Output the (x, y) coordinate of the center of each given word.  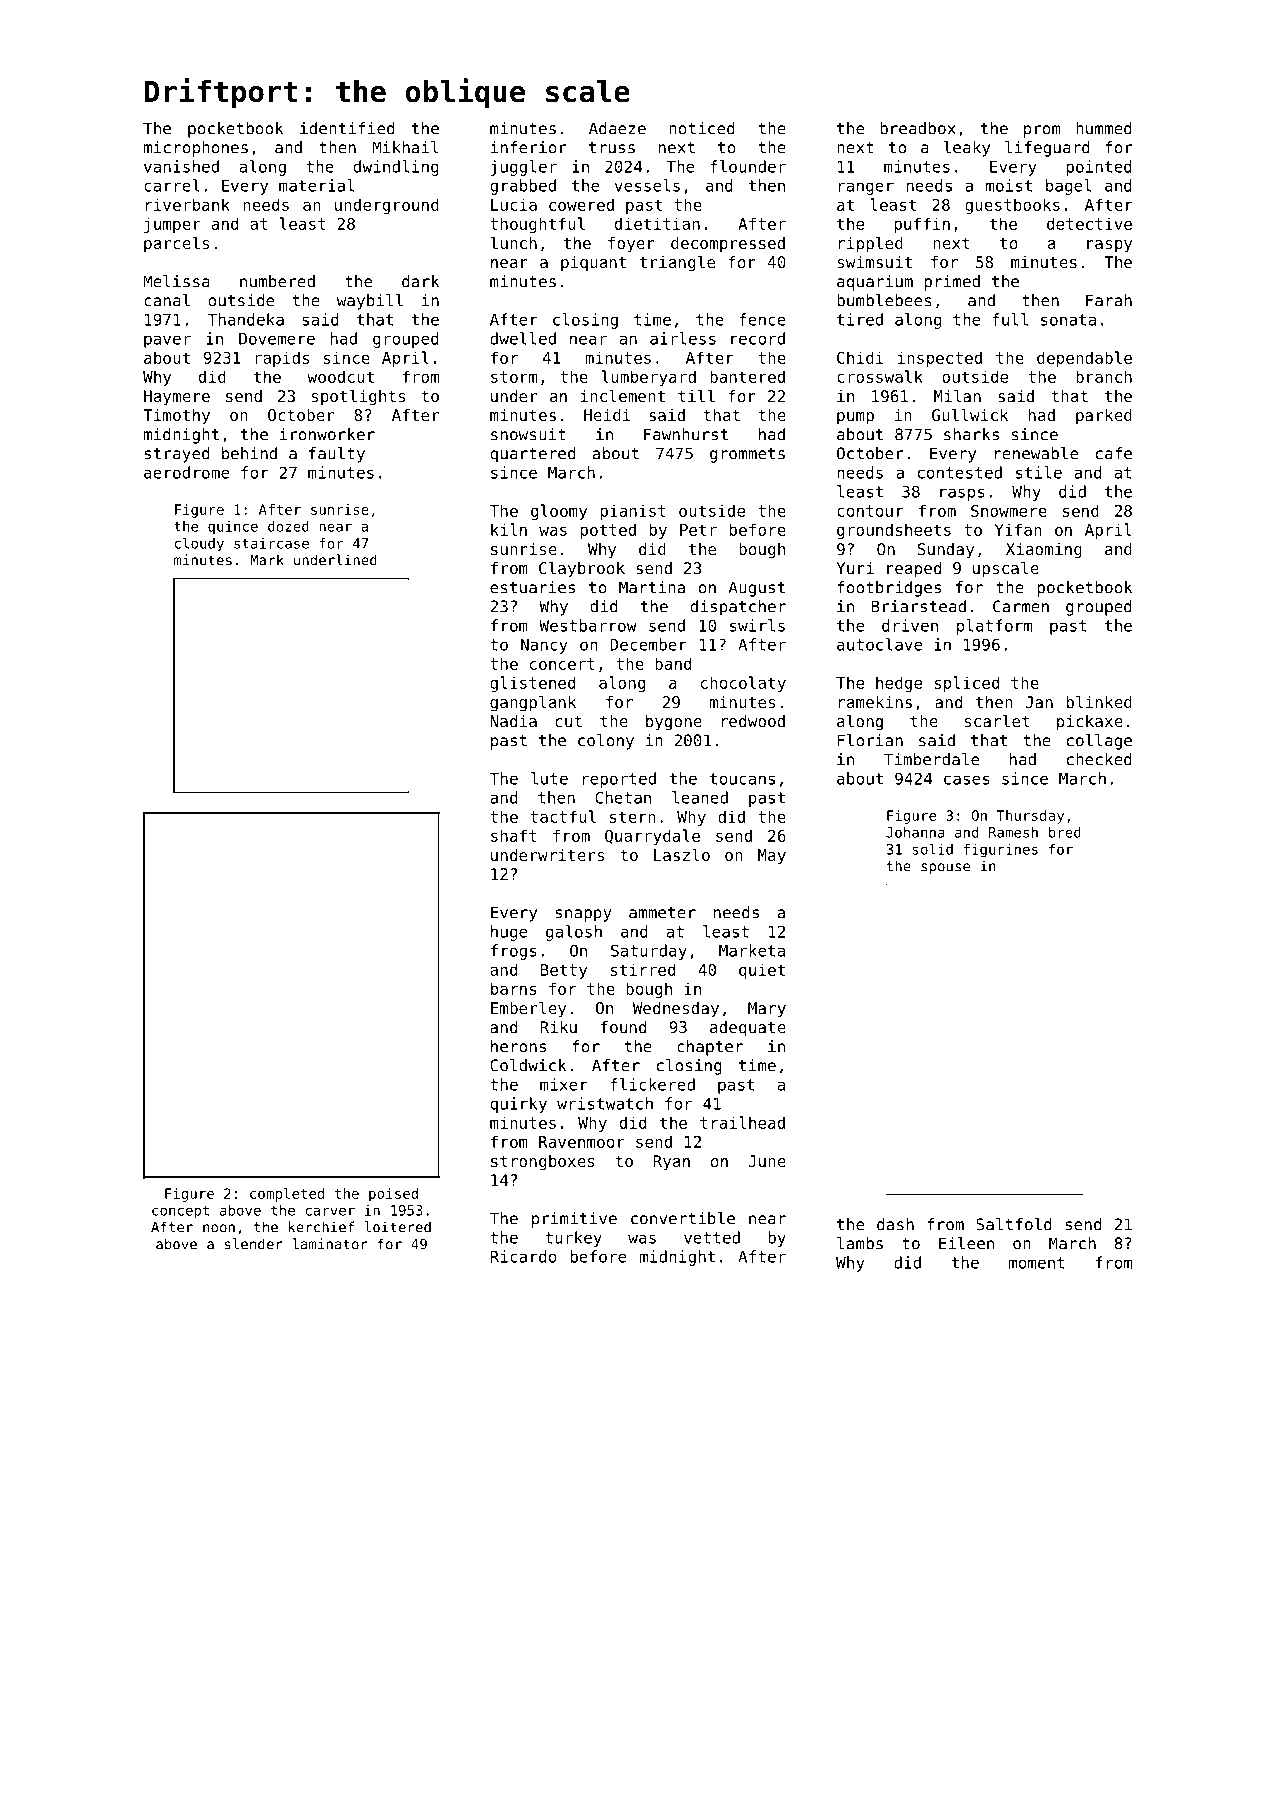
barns (514, 988)
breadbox (918, 128)
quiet (762, 971)
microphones (196, 149)
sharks (971, 434)
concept (180, 1212)
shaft (514, 835)
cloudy (199, 544)
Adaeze (617, 128)
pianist (633, 512)
